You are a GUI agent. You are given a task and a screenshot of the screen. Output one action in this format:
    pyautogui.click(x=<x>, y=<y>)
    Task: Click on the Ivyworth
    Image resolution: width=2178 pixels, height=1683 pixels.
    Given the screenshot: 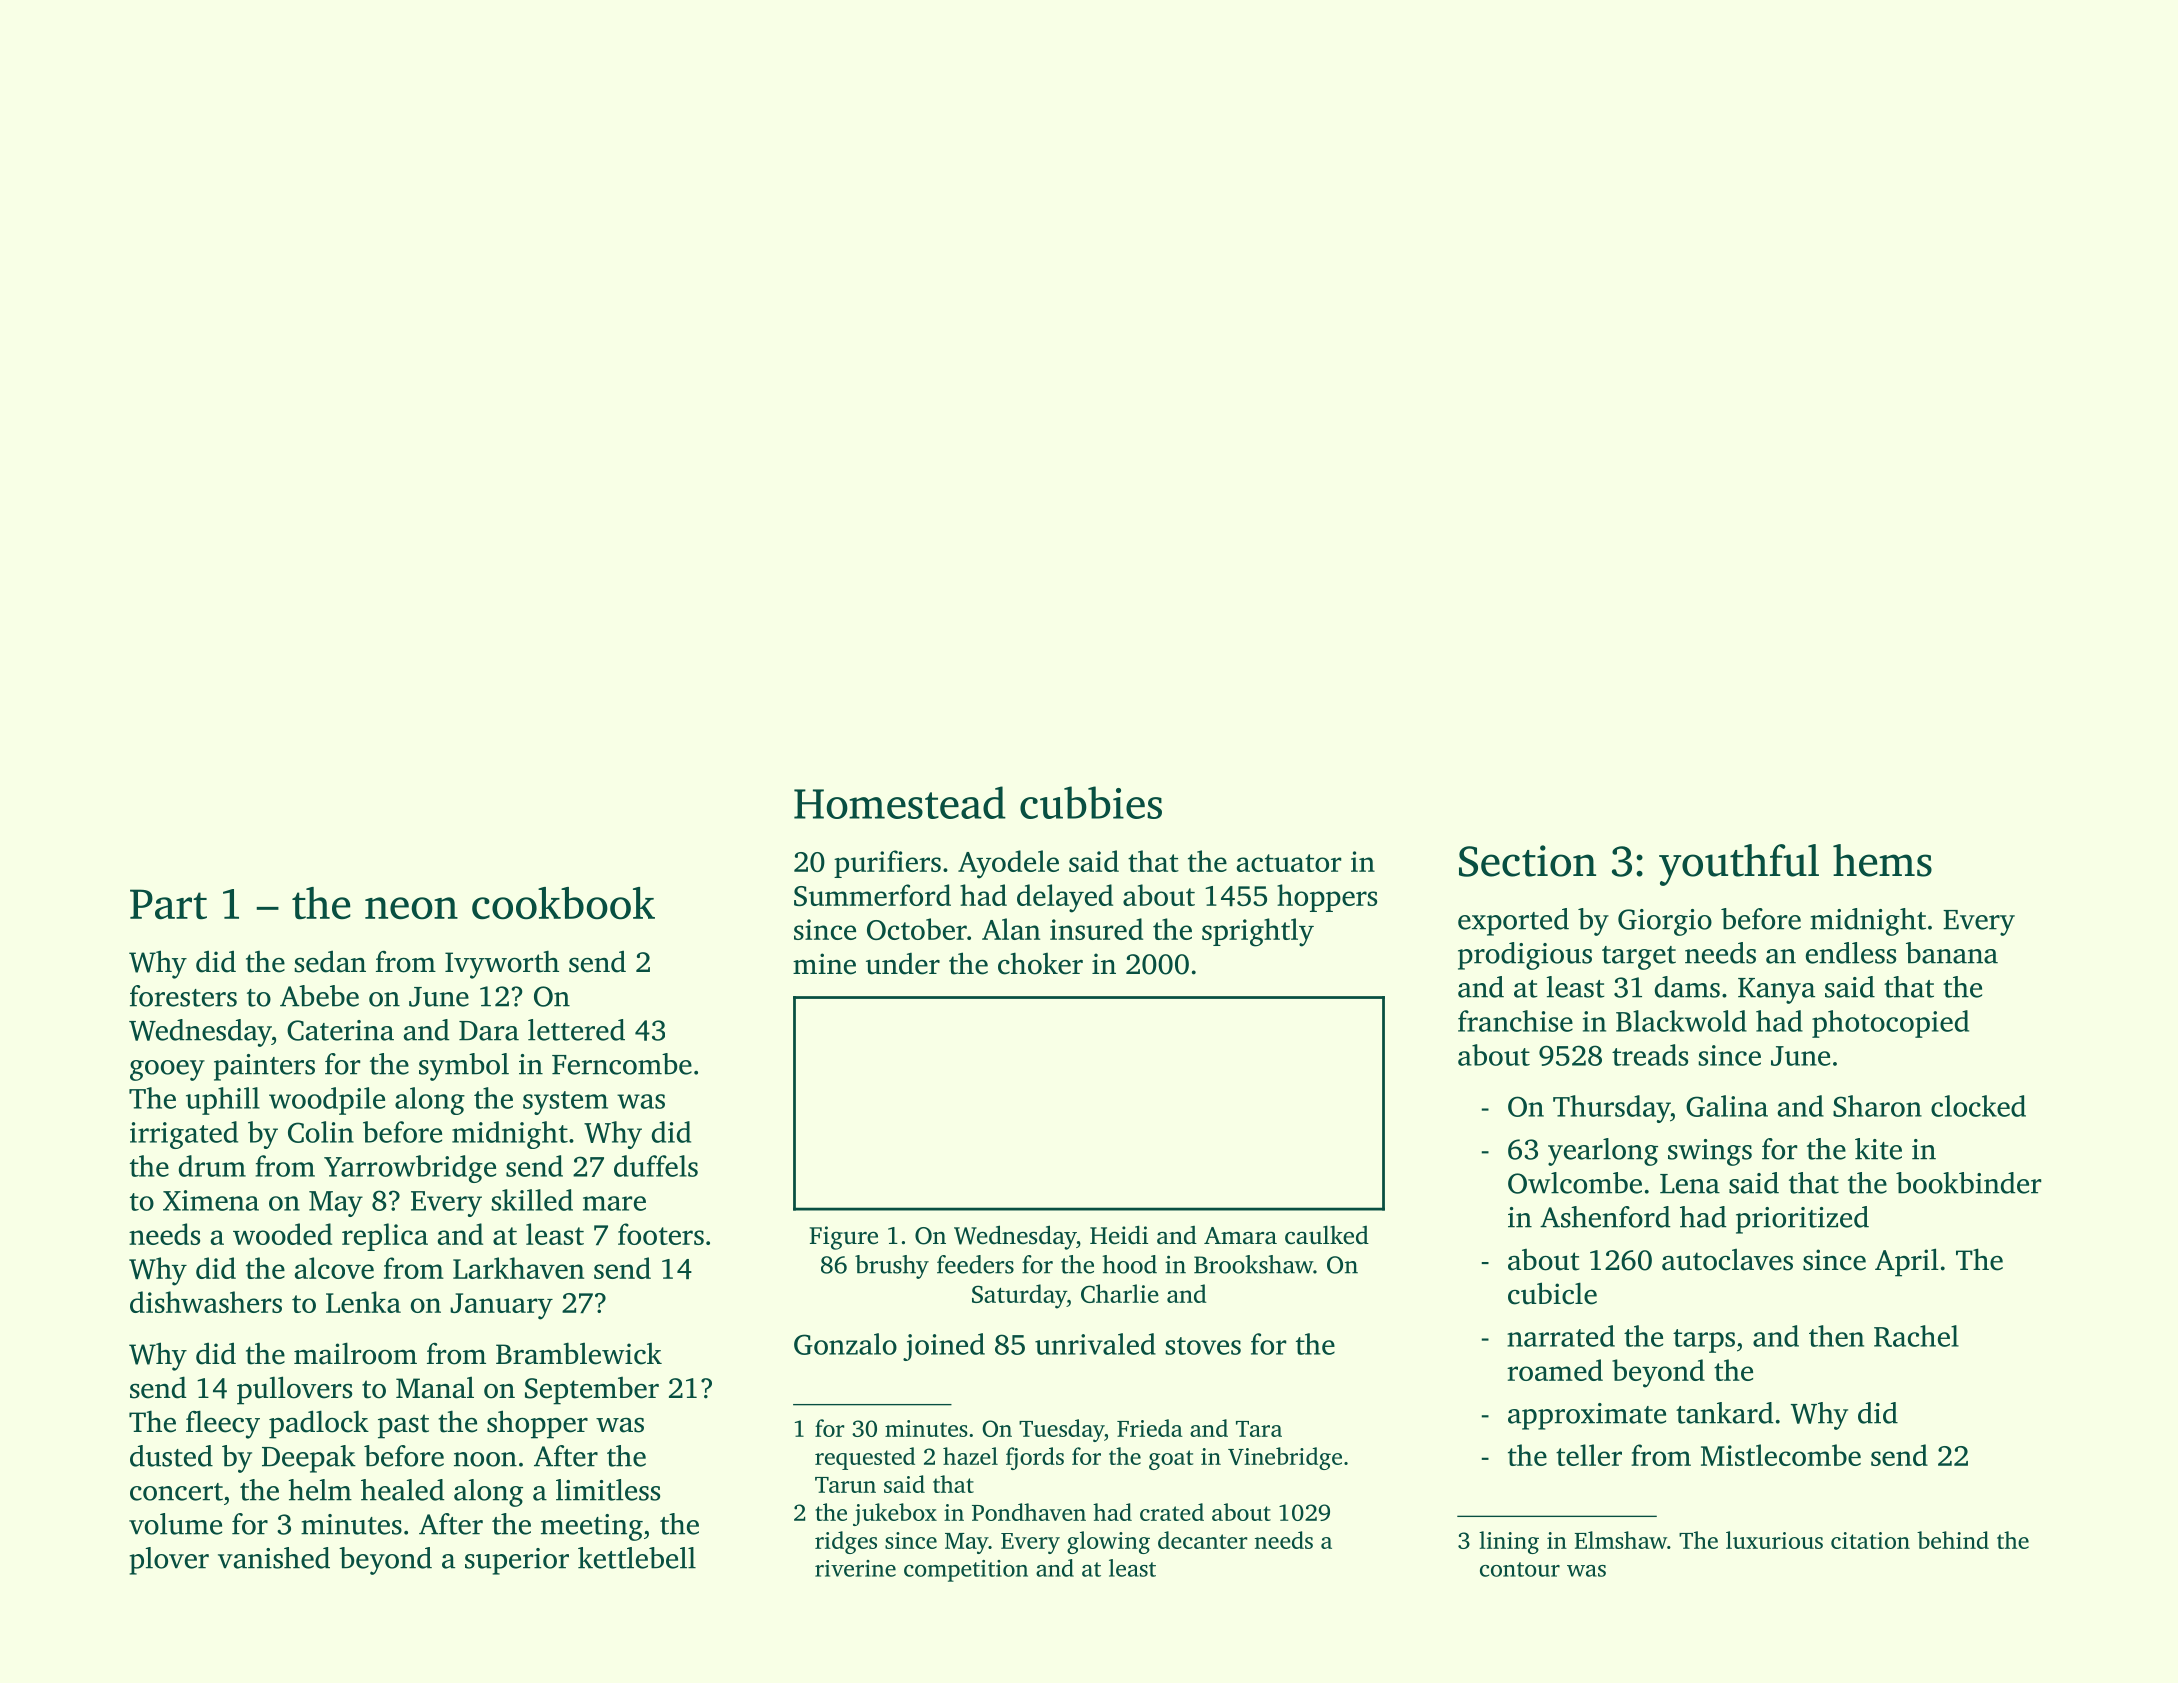 What is the action you would take?
    pyautogui.click(x=502, y=964)
